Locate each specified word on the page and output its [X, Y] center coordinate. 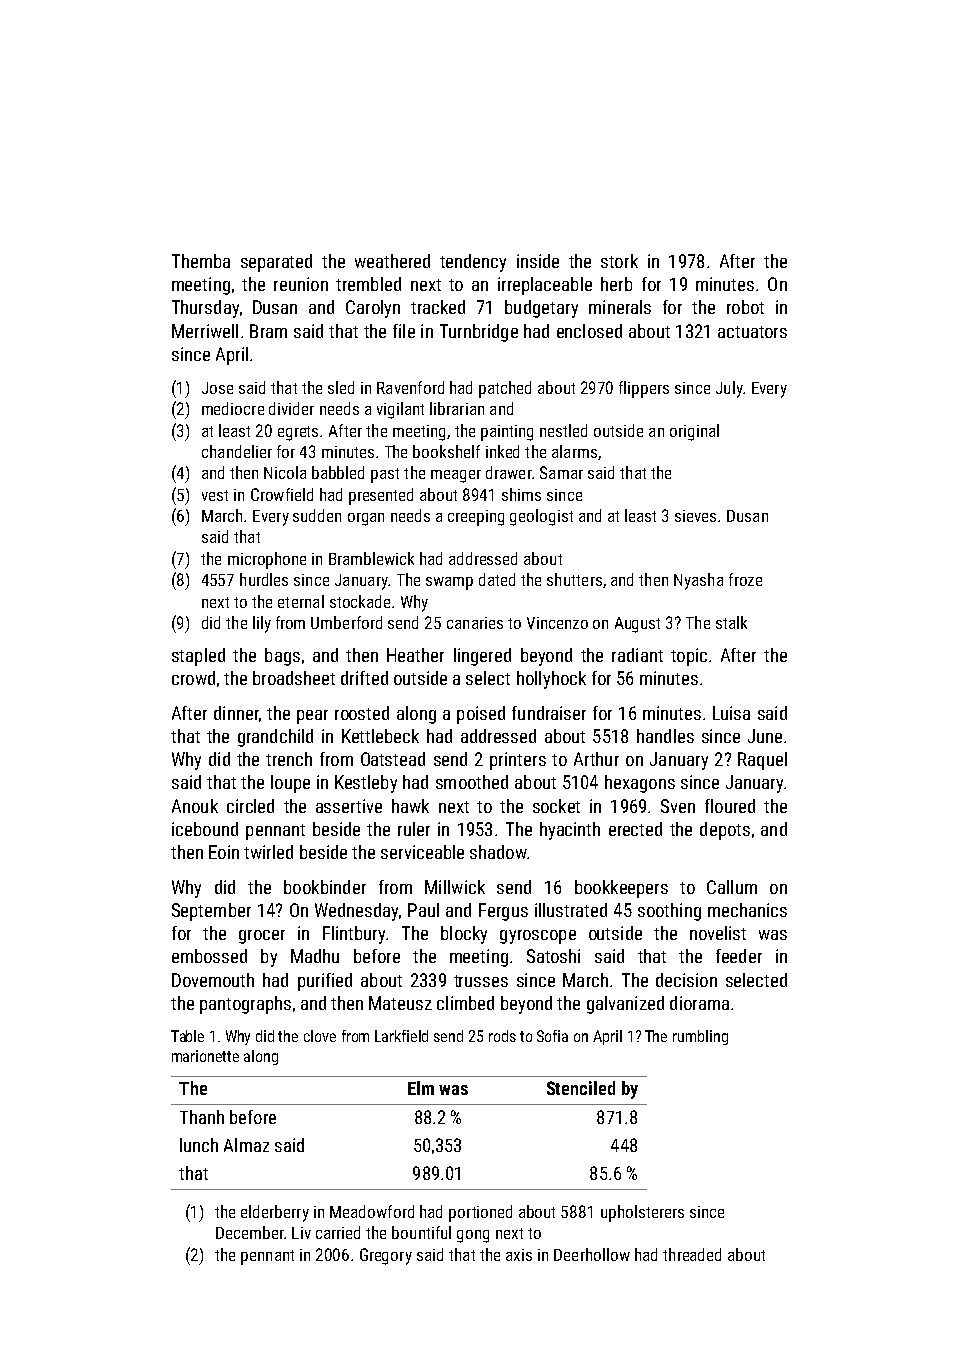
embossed [209, 956]
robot [745, 307]
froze [745, 579]
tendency [473, 263]
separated [276, 263]
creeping [476, 518]
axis [519, 1255]
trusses [481, 981]
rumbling [700, 1037]
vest [215, 495]
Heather [415, 655]
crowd [193, 678]
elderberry [275, 1213]
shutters [574, 579]
